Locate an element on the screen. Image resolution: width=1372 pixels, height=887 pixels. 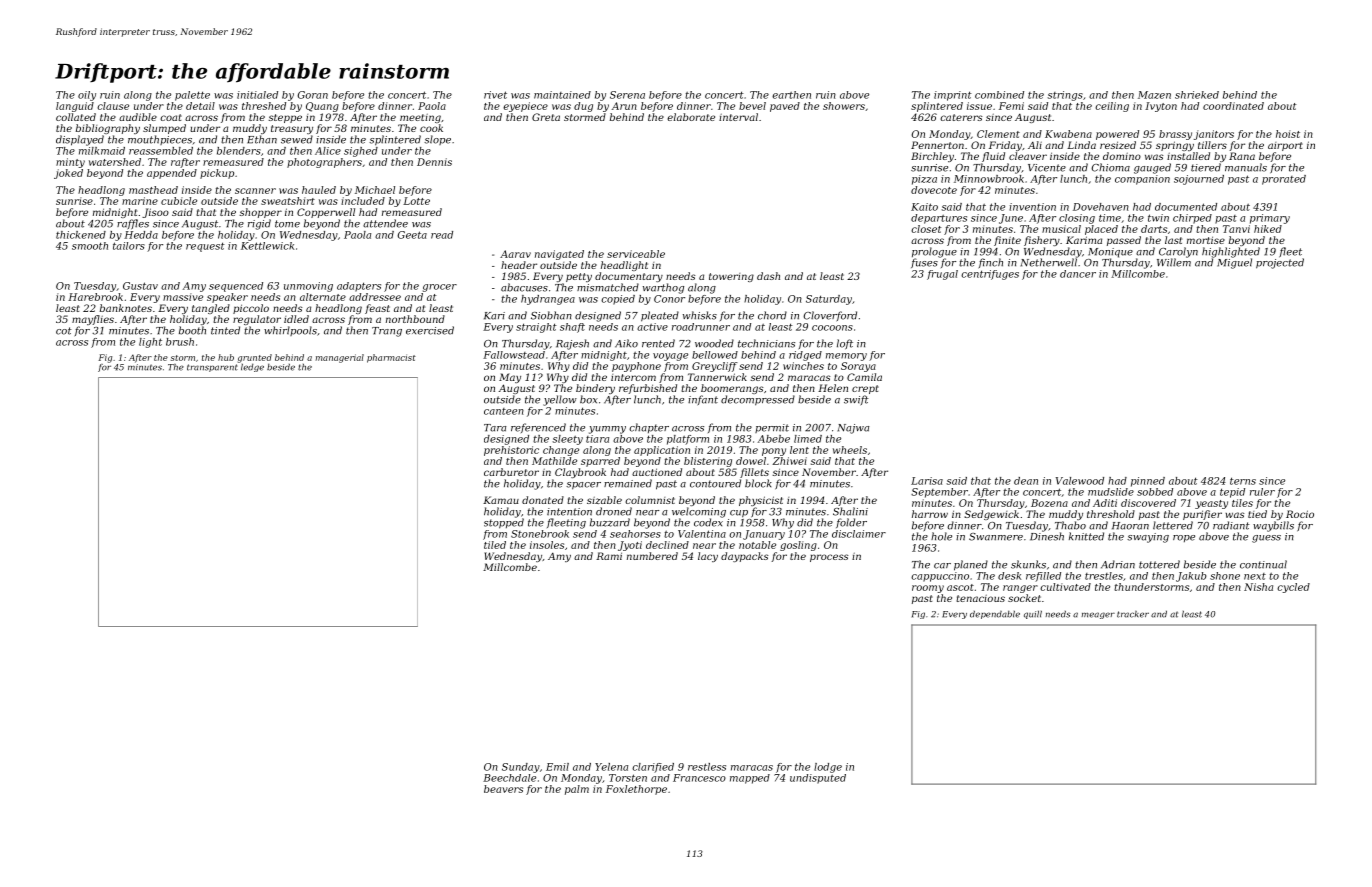
loft is located at coordinates (845, 344).
